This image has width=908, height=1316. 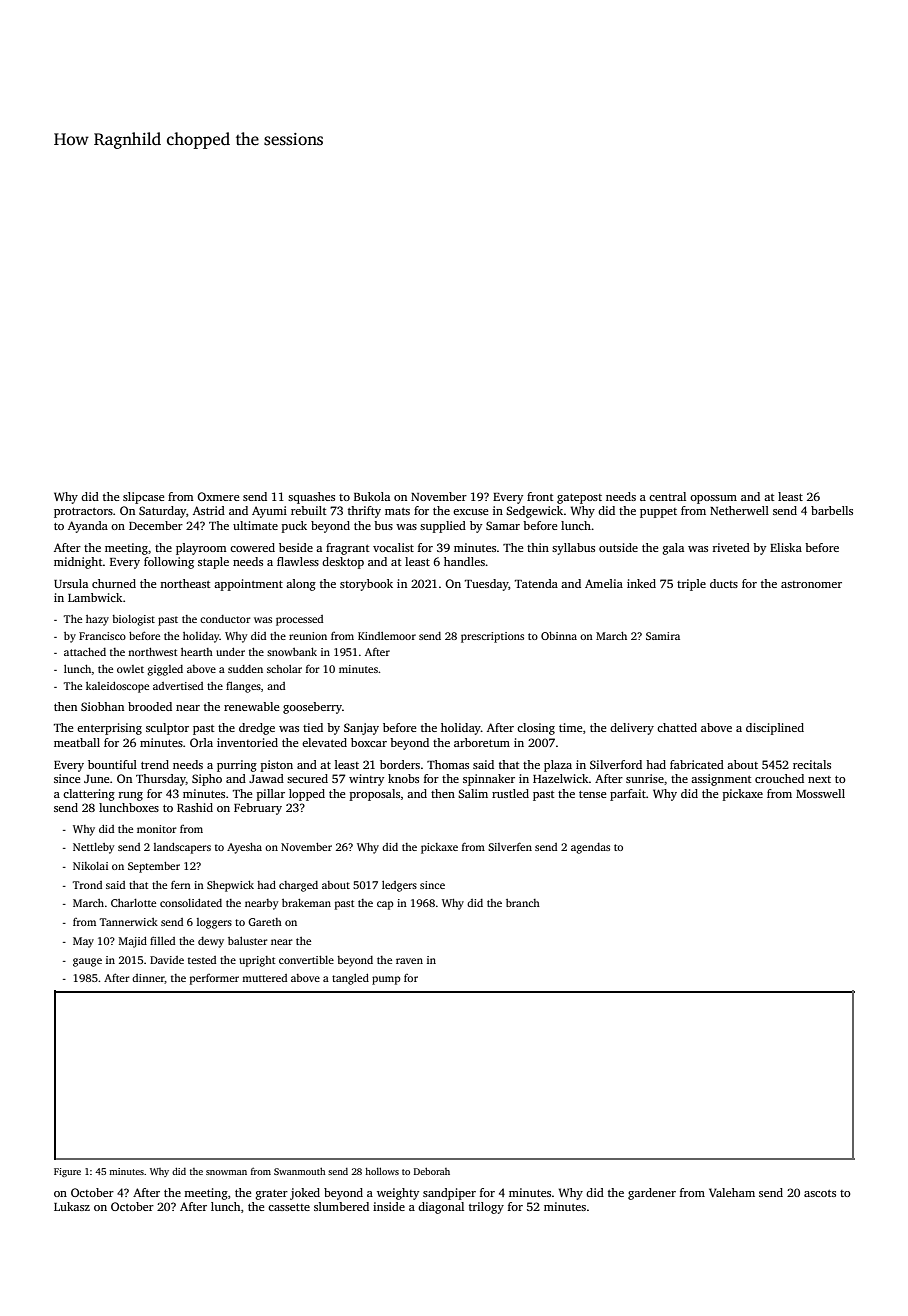 What do you see at coordinates (448, 764) in the image?
I see `Thomas` at bounding box center [448, 764].
